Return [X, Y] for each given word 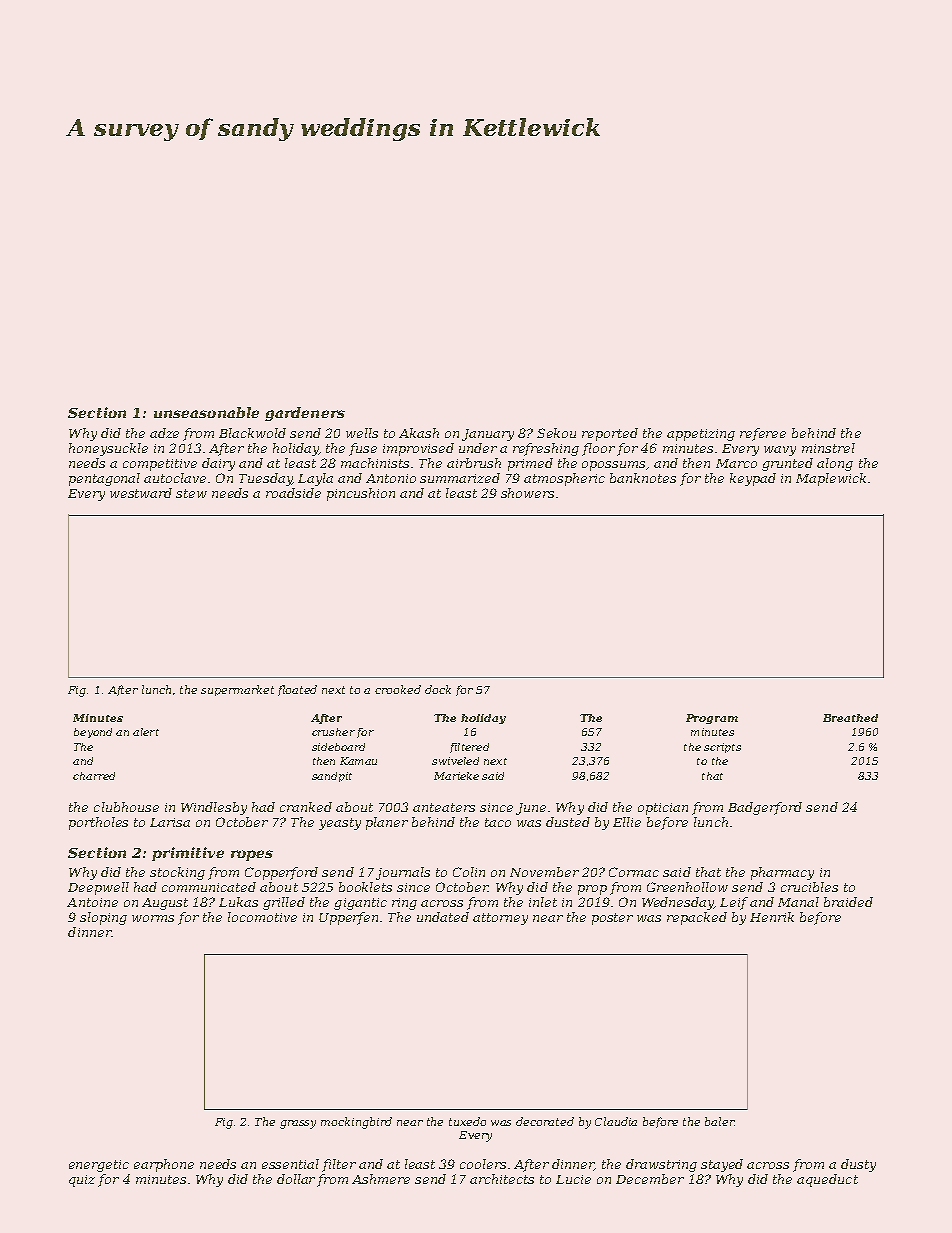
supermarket [237, 690]
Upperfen [348, 918]
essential [290, 1164]
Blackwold [252, 433]
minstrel [828, 448]
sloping [103, 918]
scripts [722, 748]
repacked [697, 918]
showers [527, 493]
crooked [398, 689]
